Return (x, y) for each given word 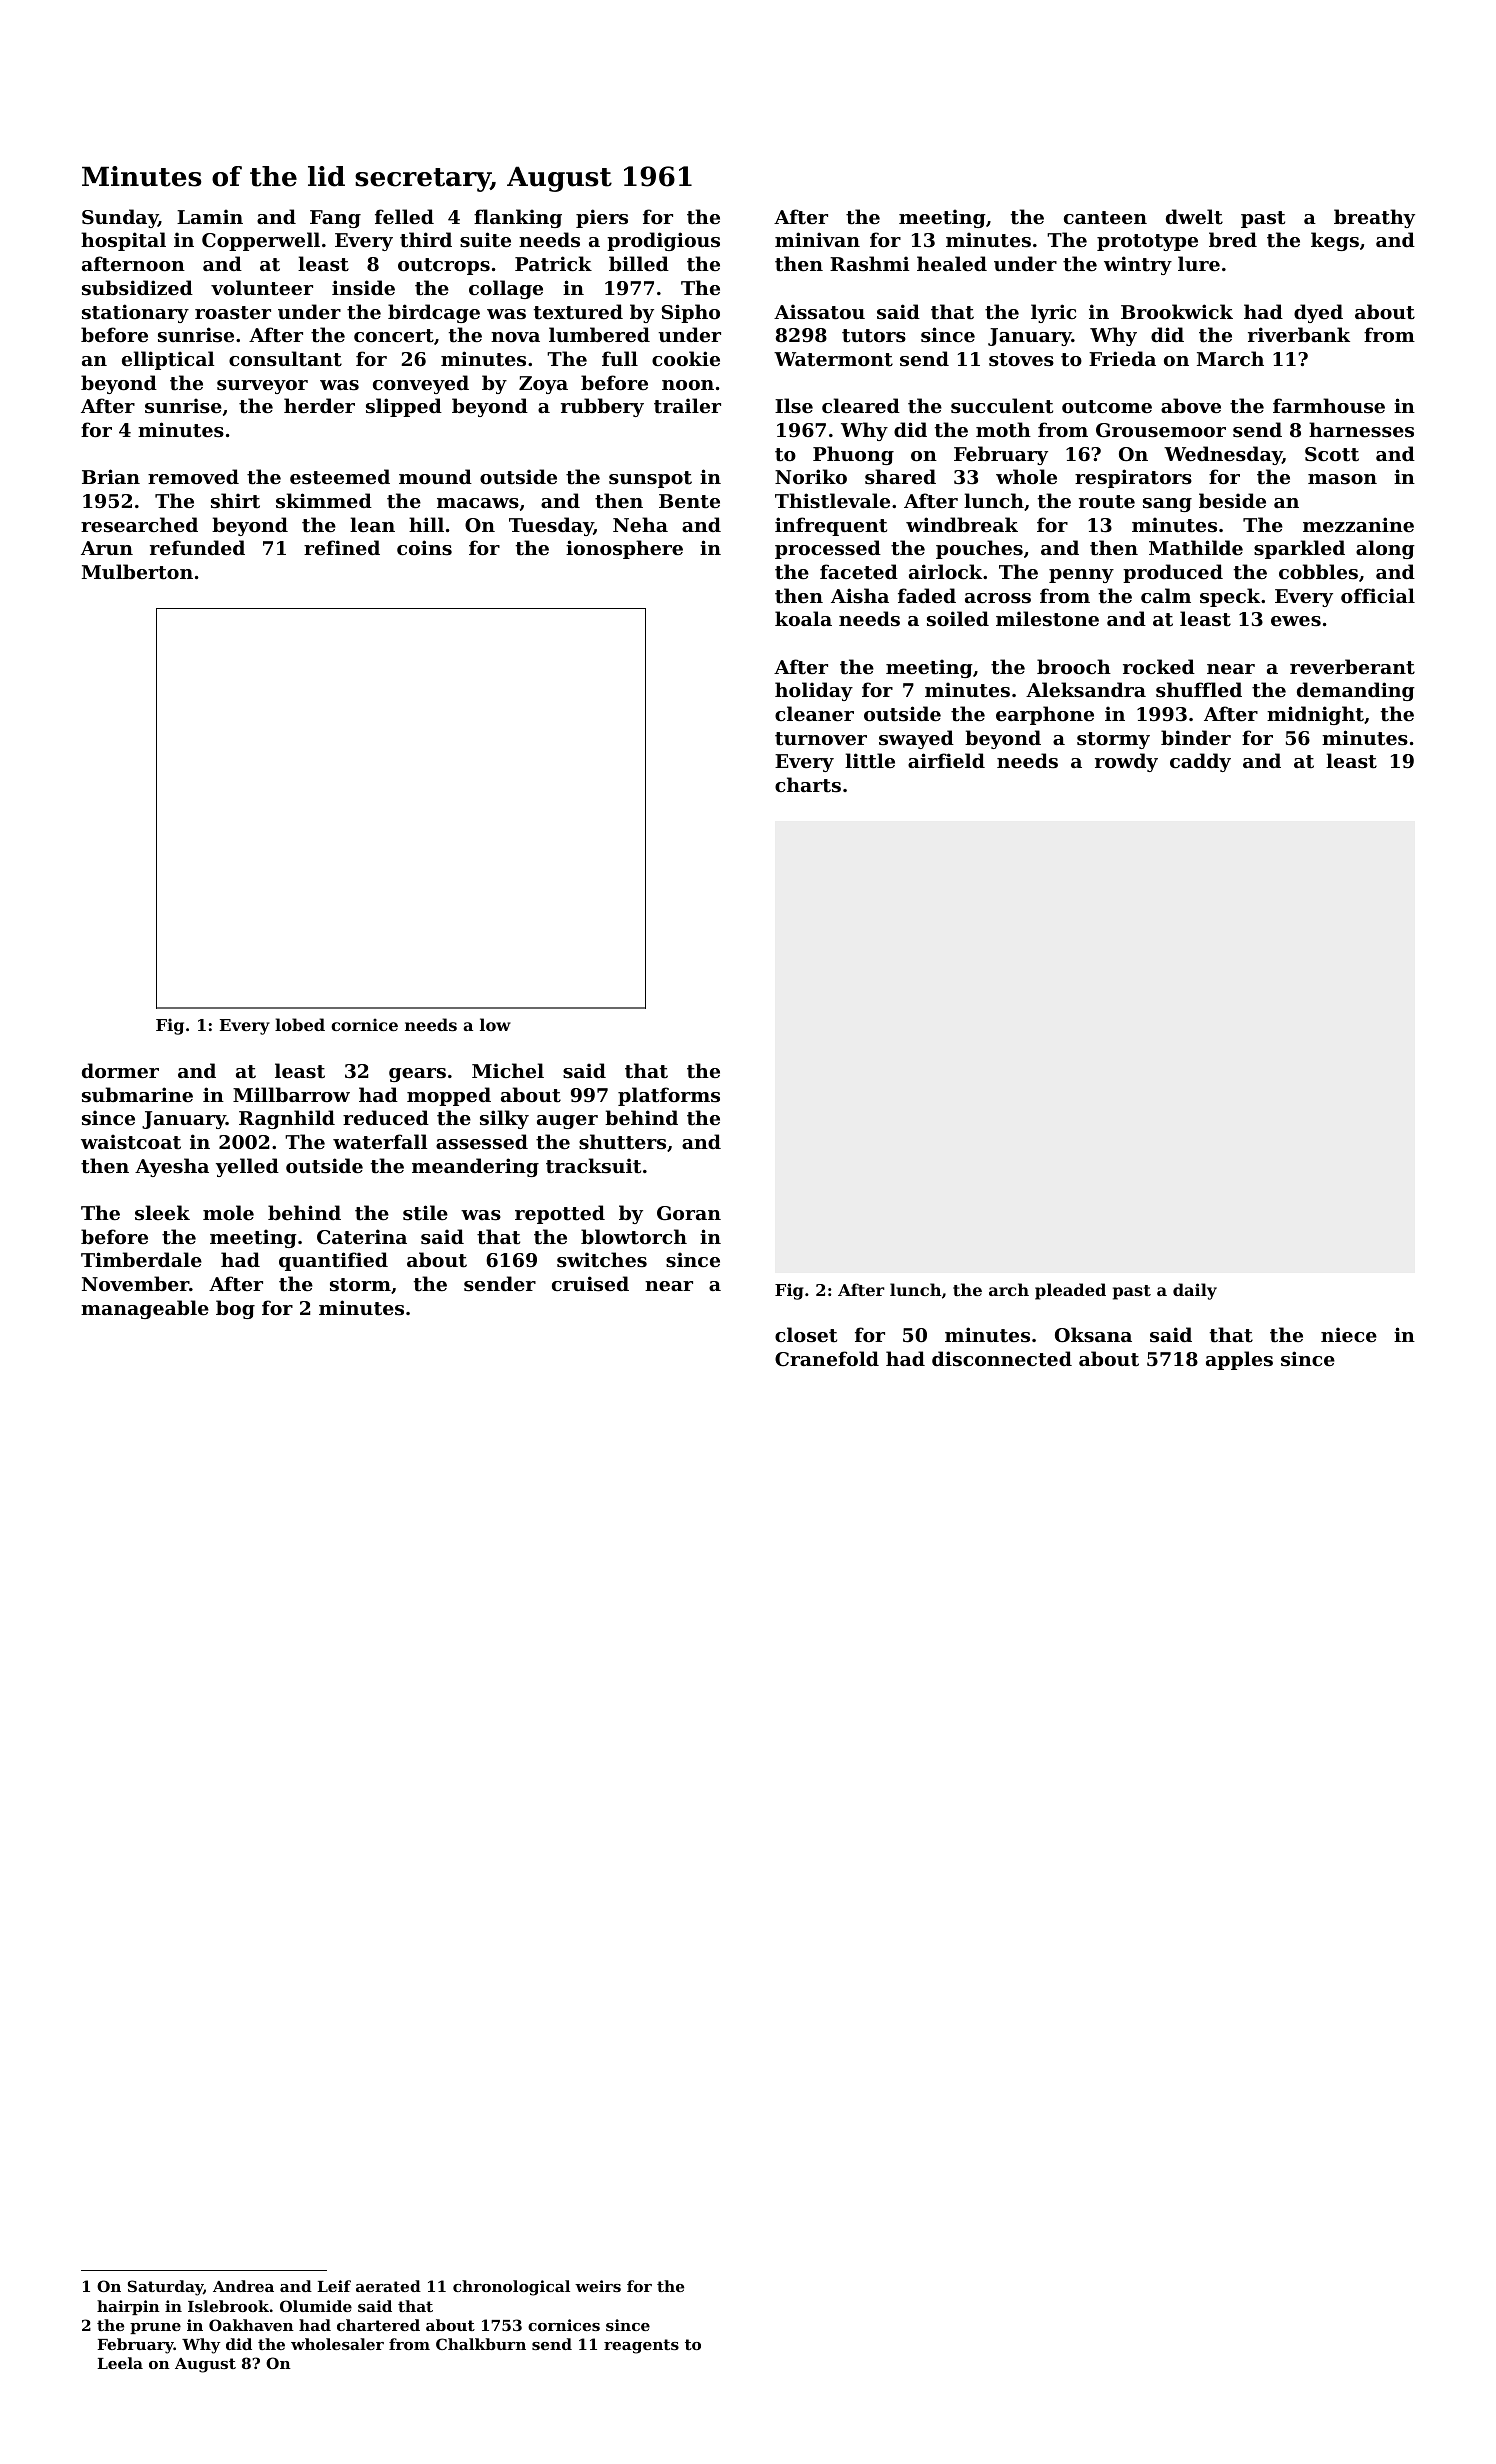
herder (319, 405)
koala (803, 618)
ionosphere (624, 549)
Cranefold (827, 1358)
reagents (641, 2346)
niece (1349, 1334)
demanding (1356, 691)
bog (235, 1309)
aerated (388, 2286)
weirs (598, 2286)
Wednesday (1223, 455)
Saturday (165, 2288)
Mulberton (137, 572)
